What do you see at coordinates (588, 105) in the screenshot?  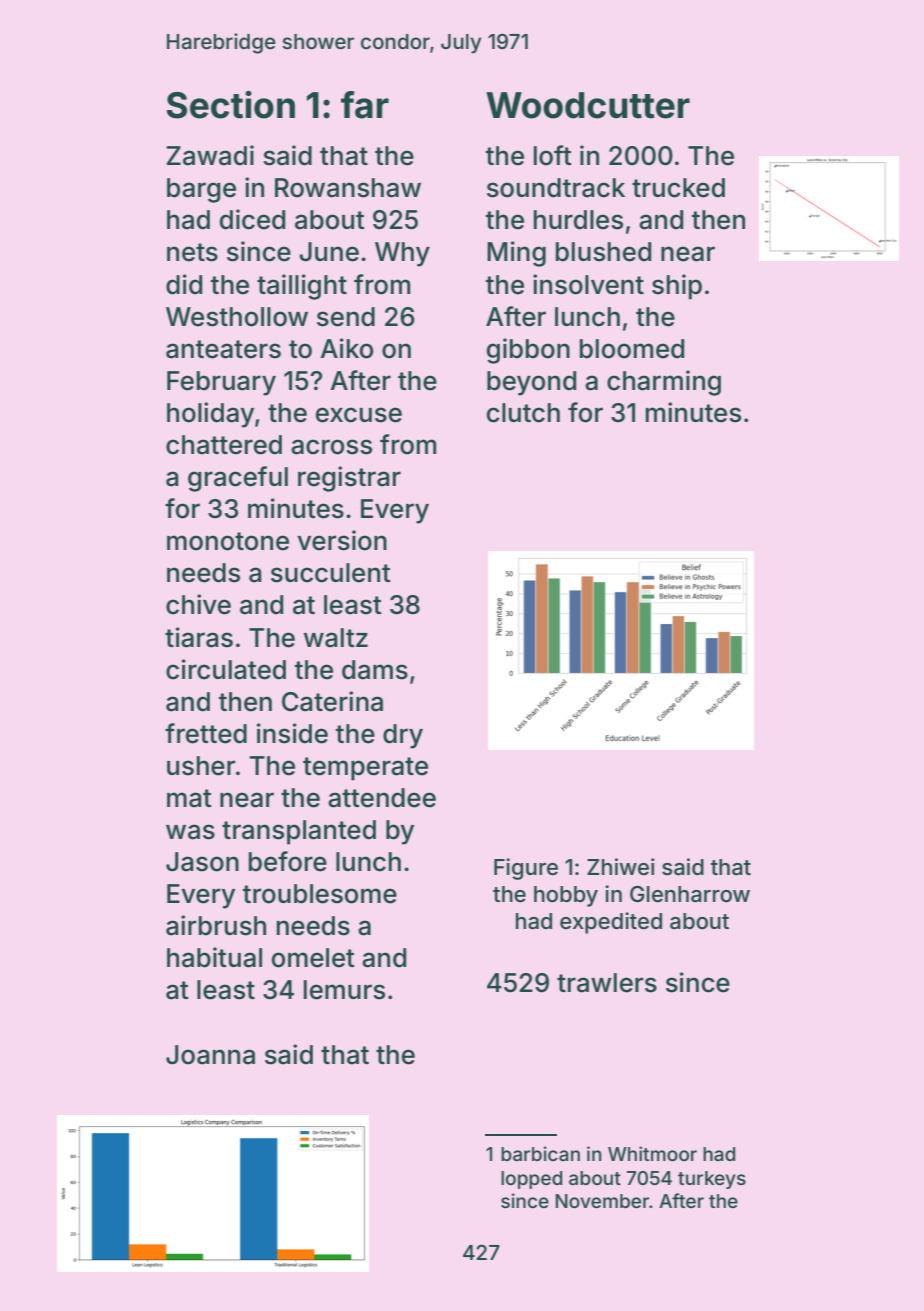 I see `Woodcutter` at bounding box center [588, 105].
